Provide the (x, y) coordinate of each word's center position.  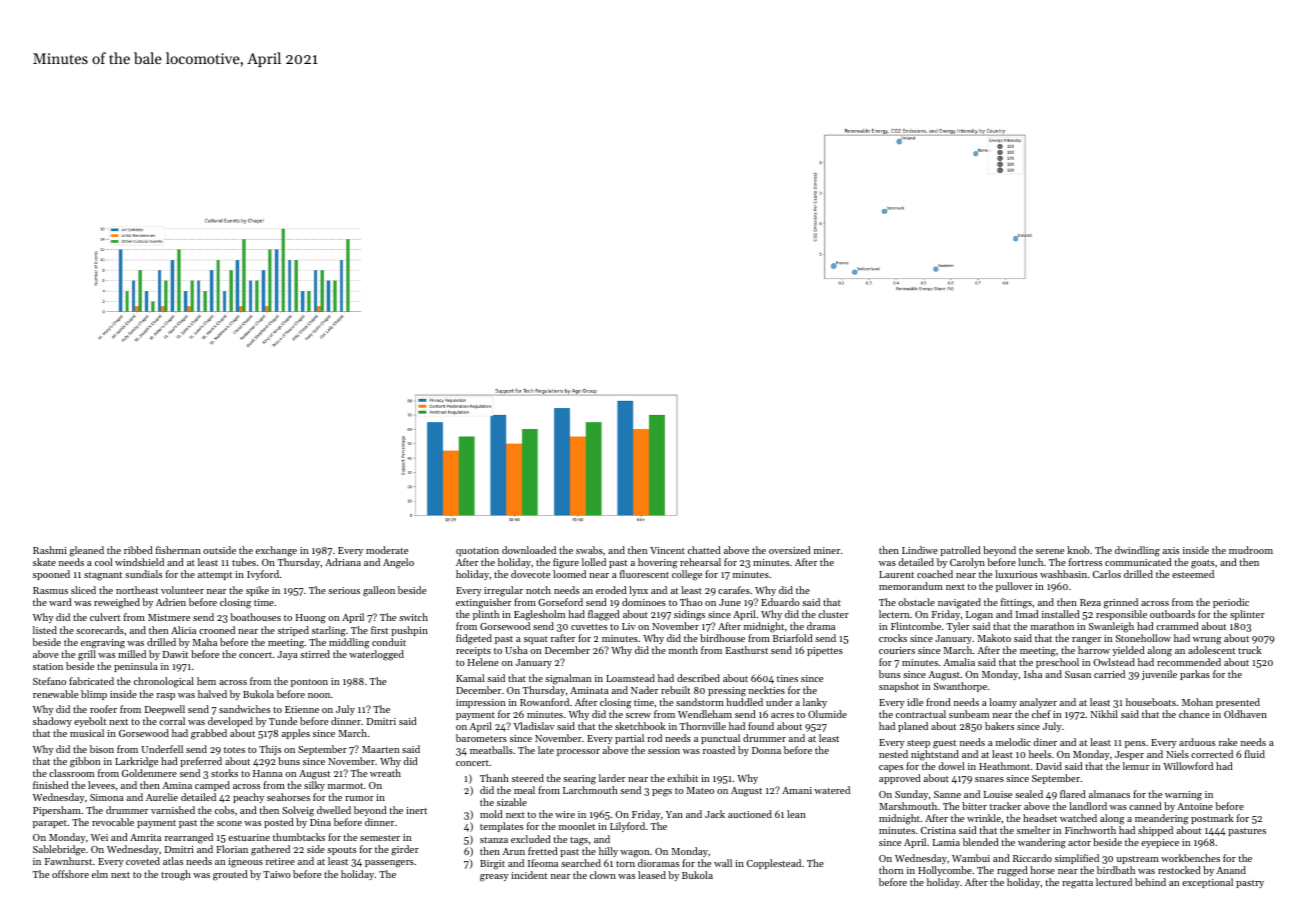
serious (344, 590)
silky (314, 786)
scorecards (100, 630)
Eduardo (780, 602)
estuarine (249, 837)
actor (1079, 843)
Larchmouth (590, 790)
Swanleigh (1111, 627)
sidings (689, 615)
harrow (1094, 650)
